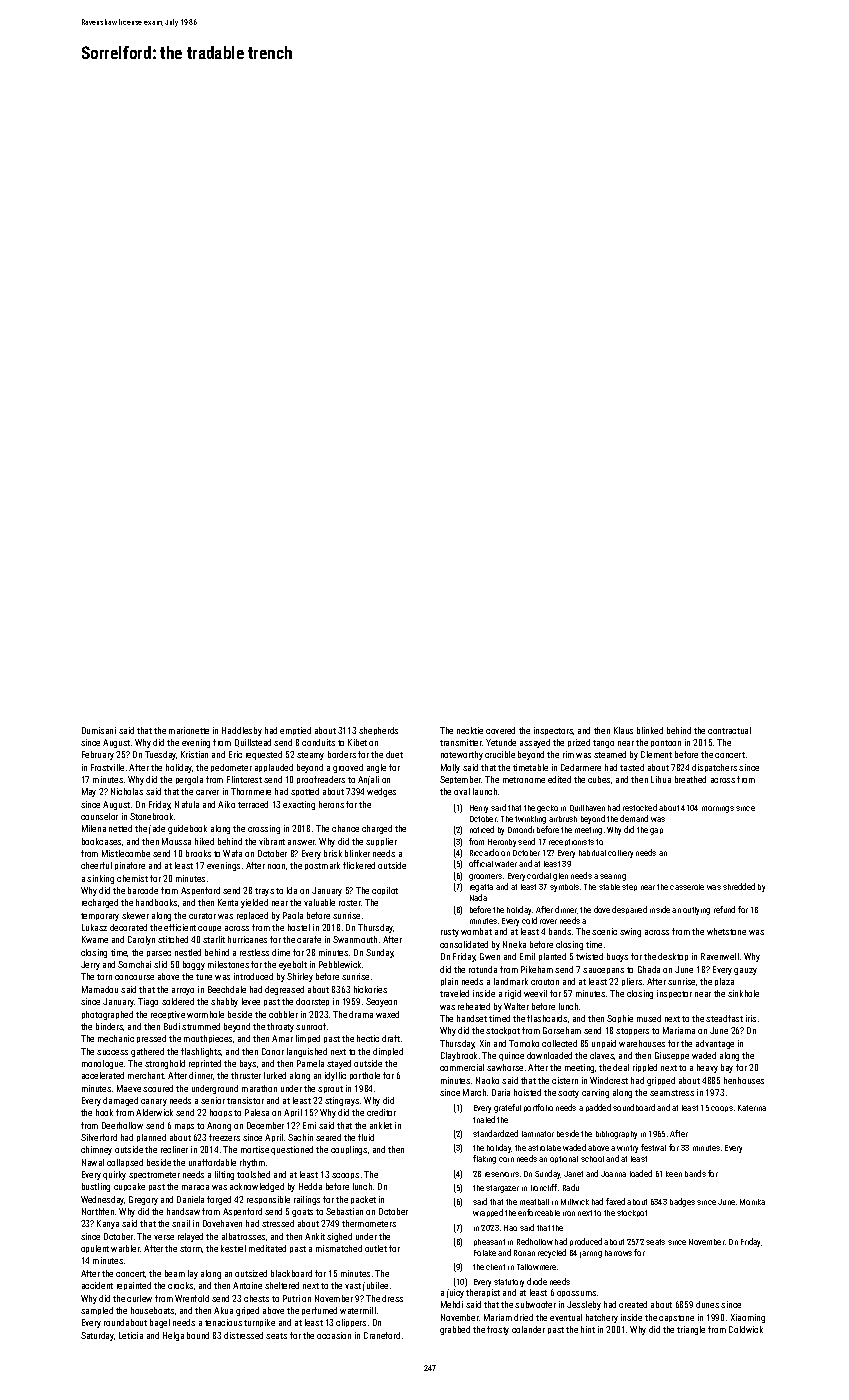  Describe the element at coordinates (315, 1236) in the page. I see `Ankit` at that location.
